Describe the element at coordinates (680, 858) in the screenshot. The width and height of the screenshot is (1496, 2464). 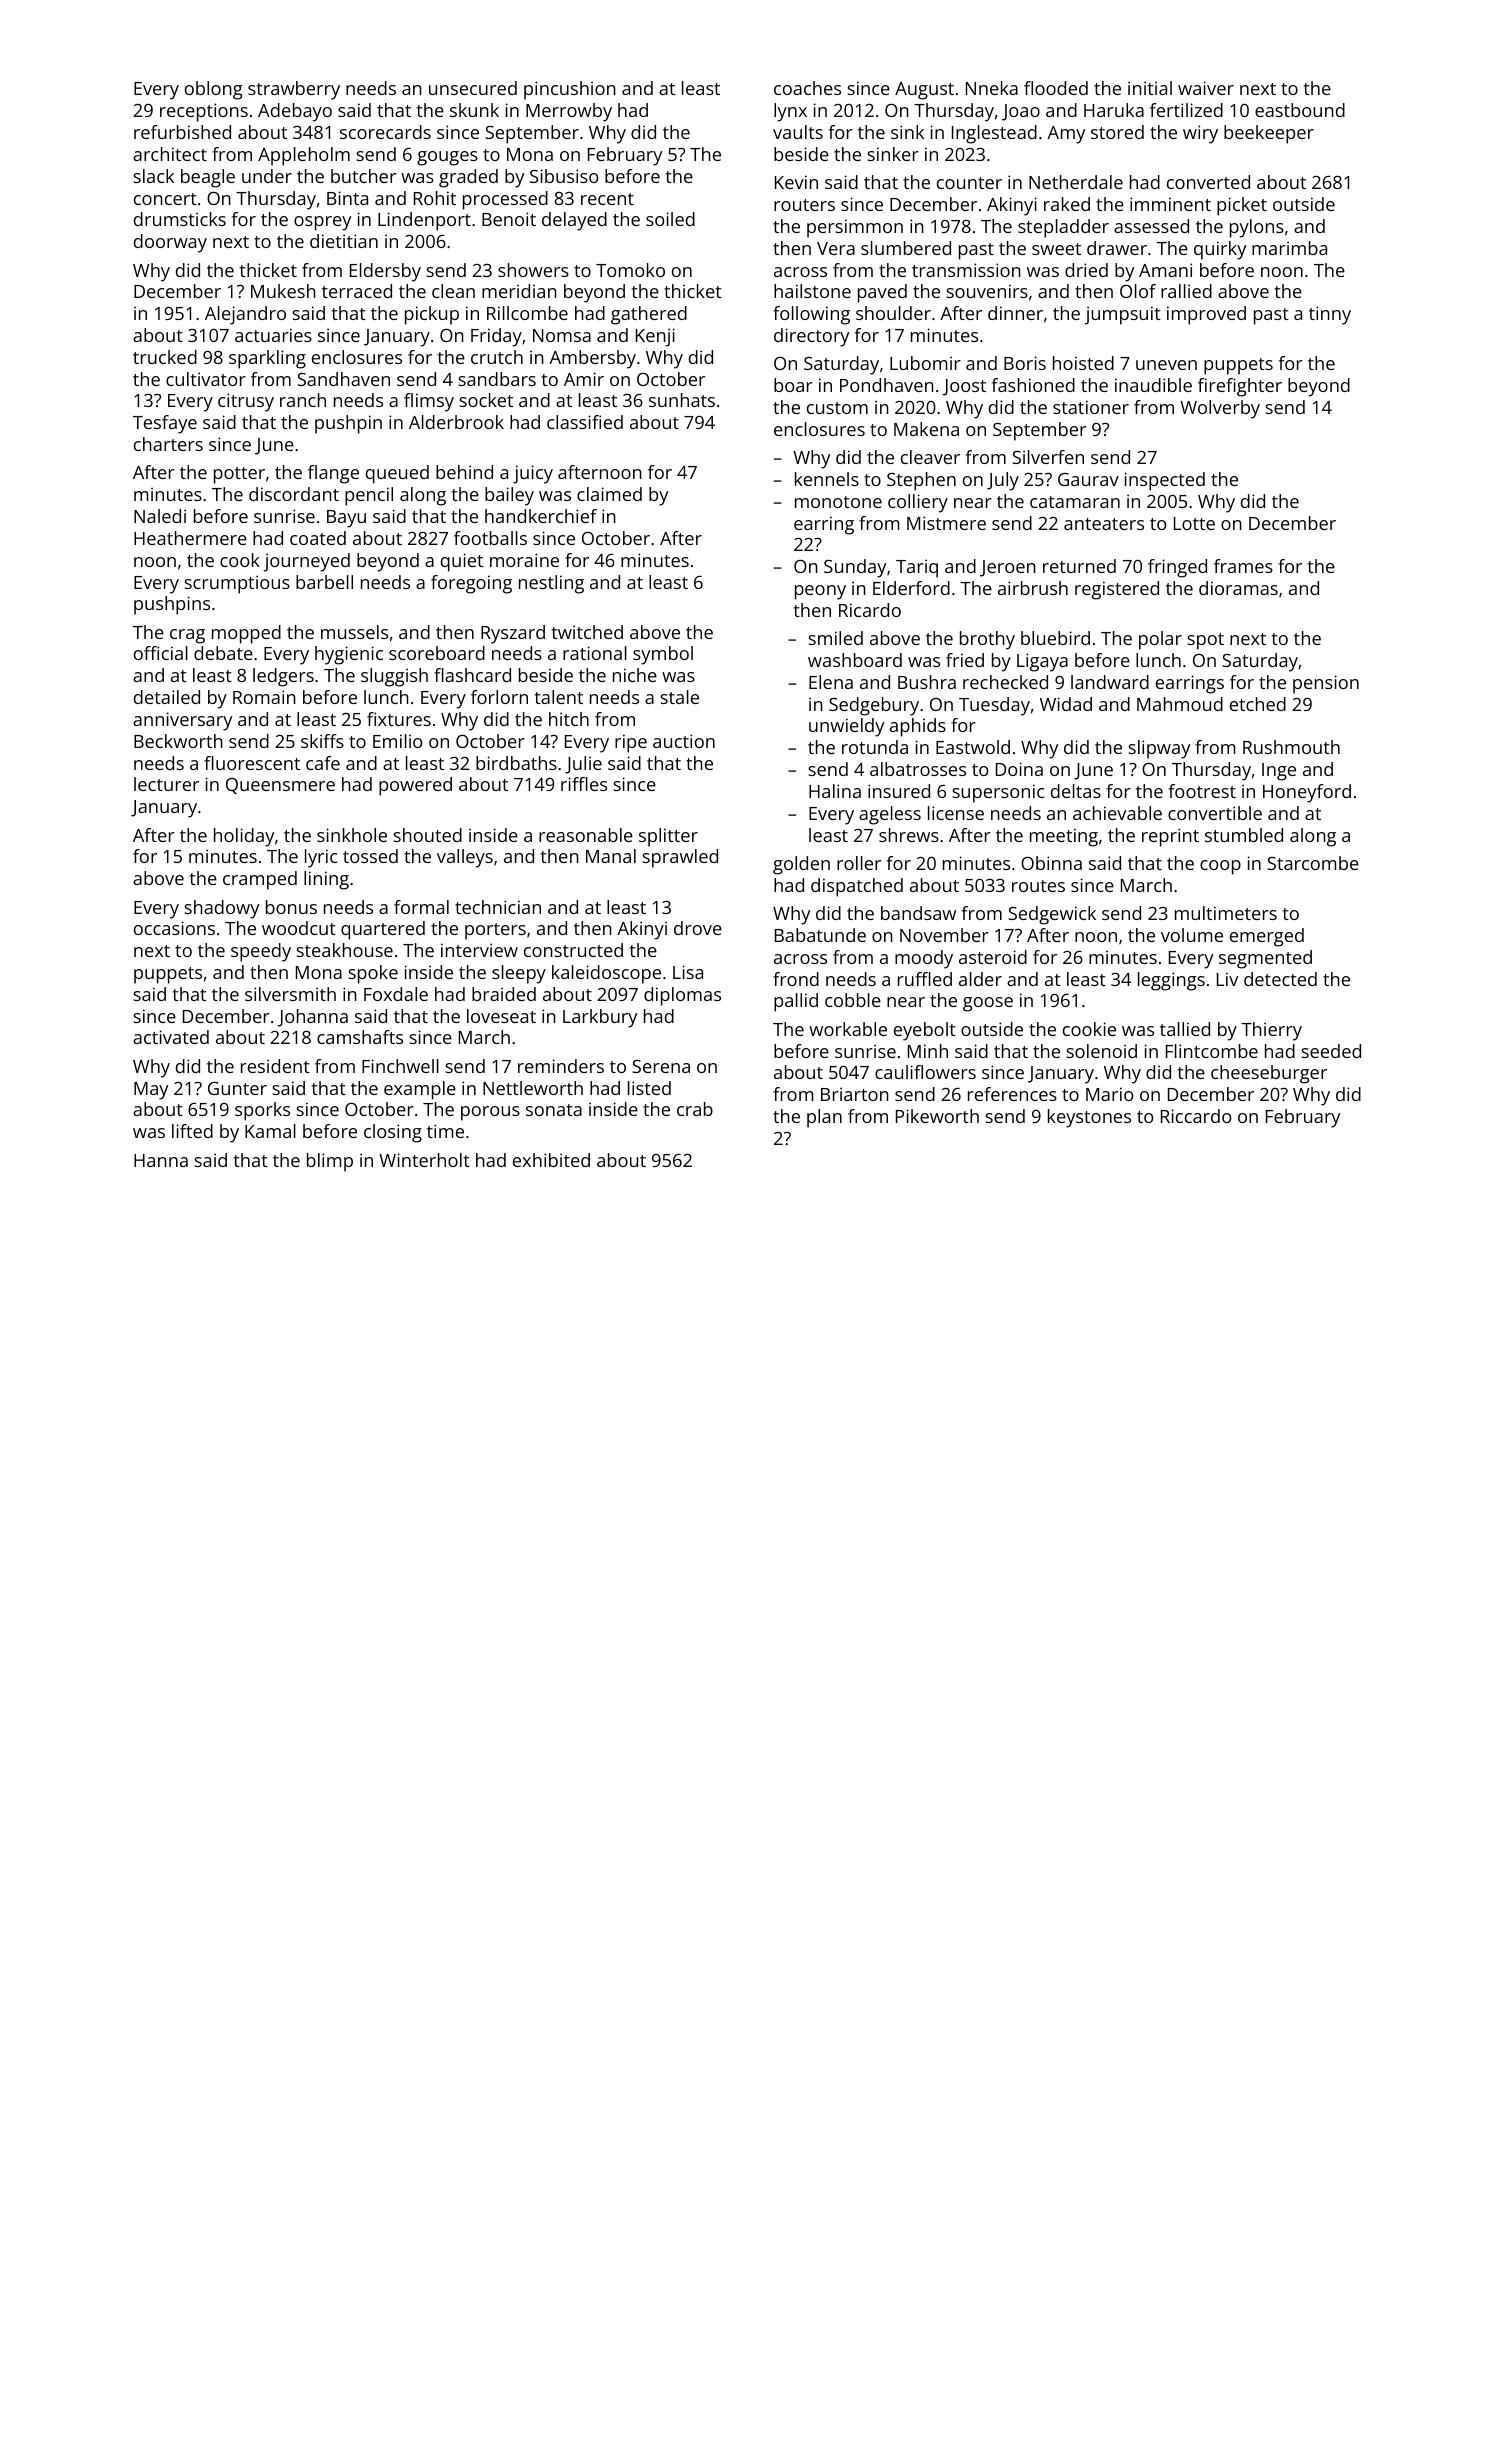
I see `sprawled` at that location.
